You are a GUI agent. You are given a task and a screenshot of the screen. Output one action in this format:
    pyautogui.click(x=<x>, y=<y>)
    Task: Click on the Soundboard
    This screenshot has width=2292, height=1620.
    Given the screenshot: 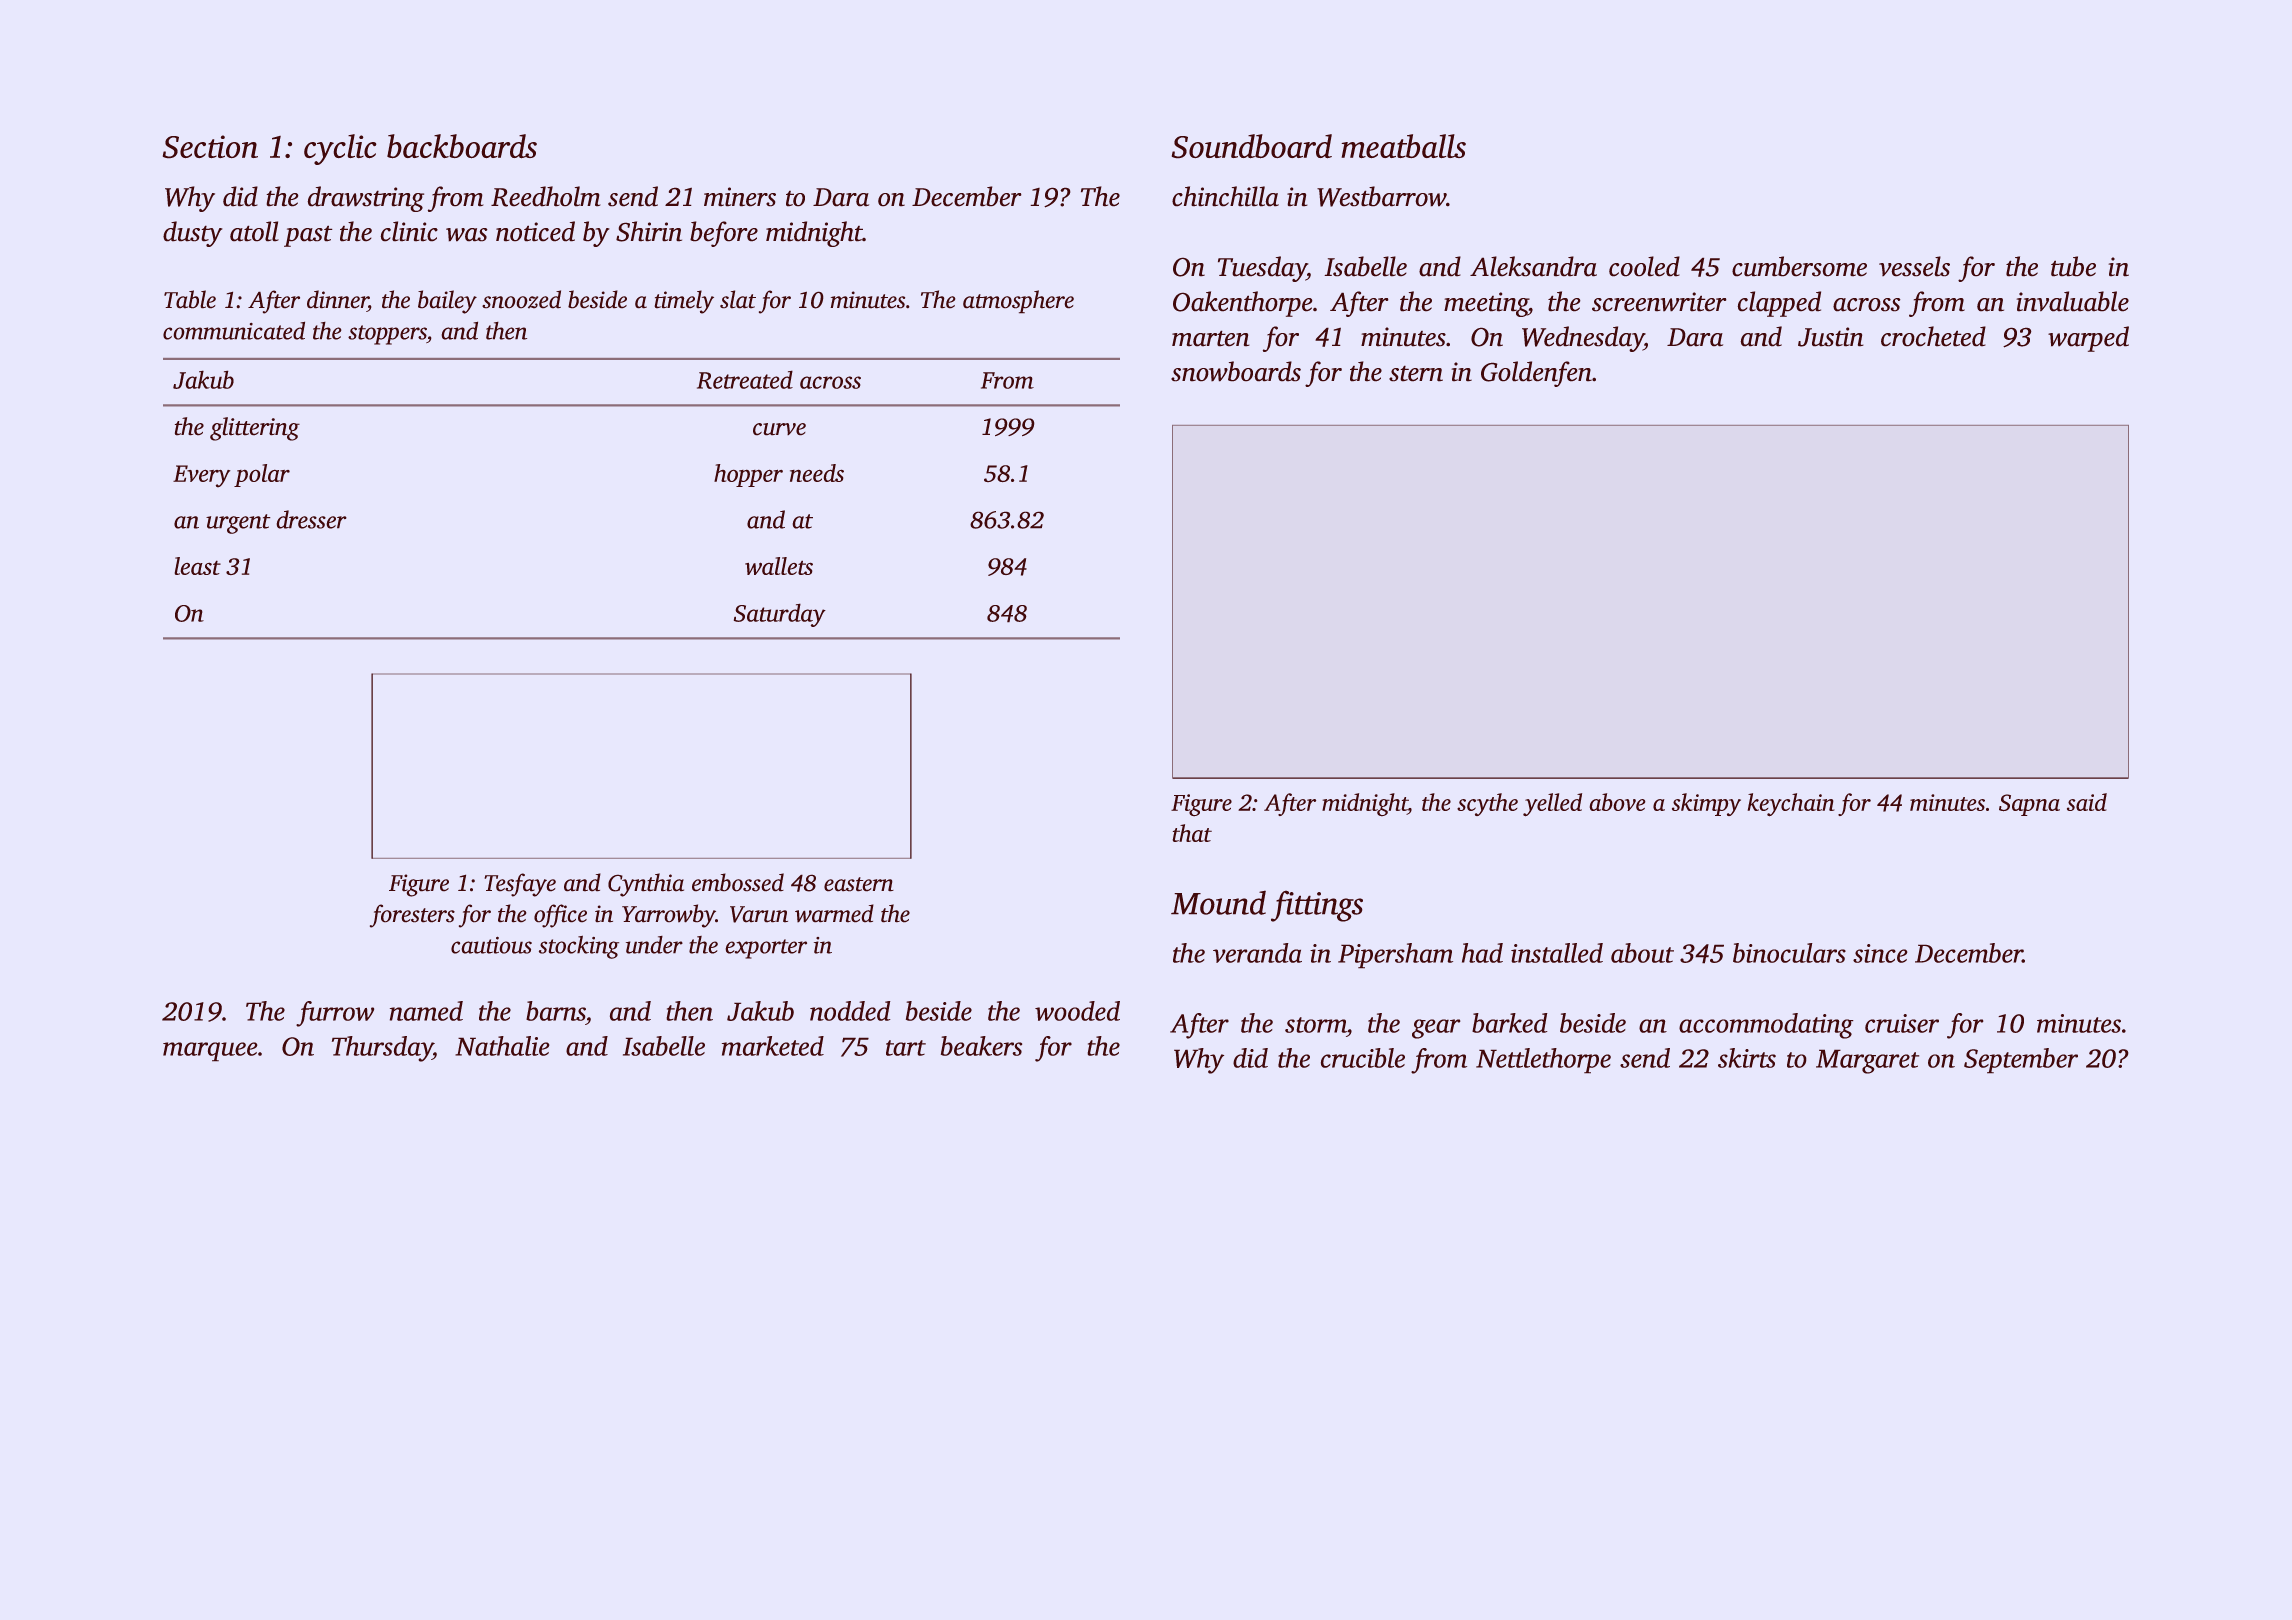 What is the action you would take?
    pyautogui.click(x=1252, y=146)
